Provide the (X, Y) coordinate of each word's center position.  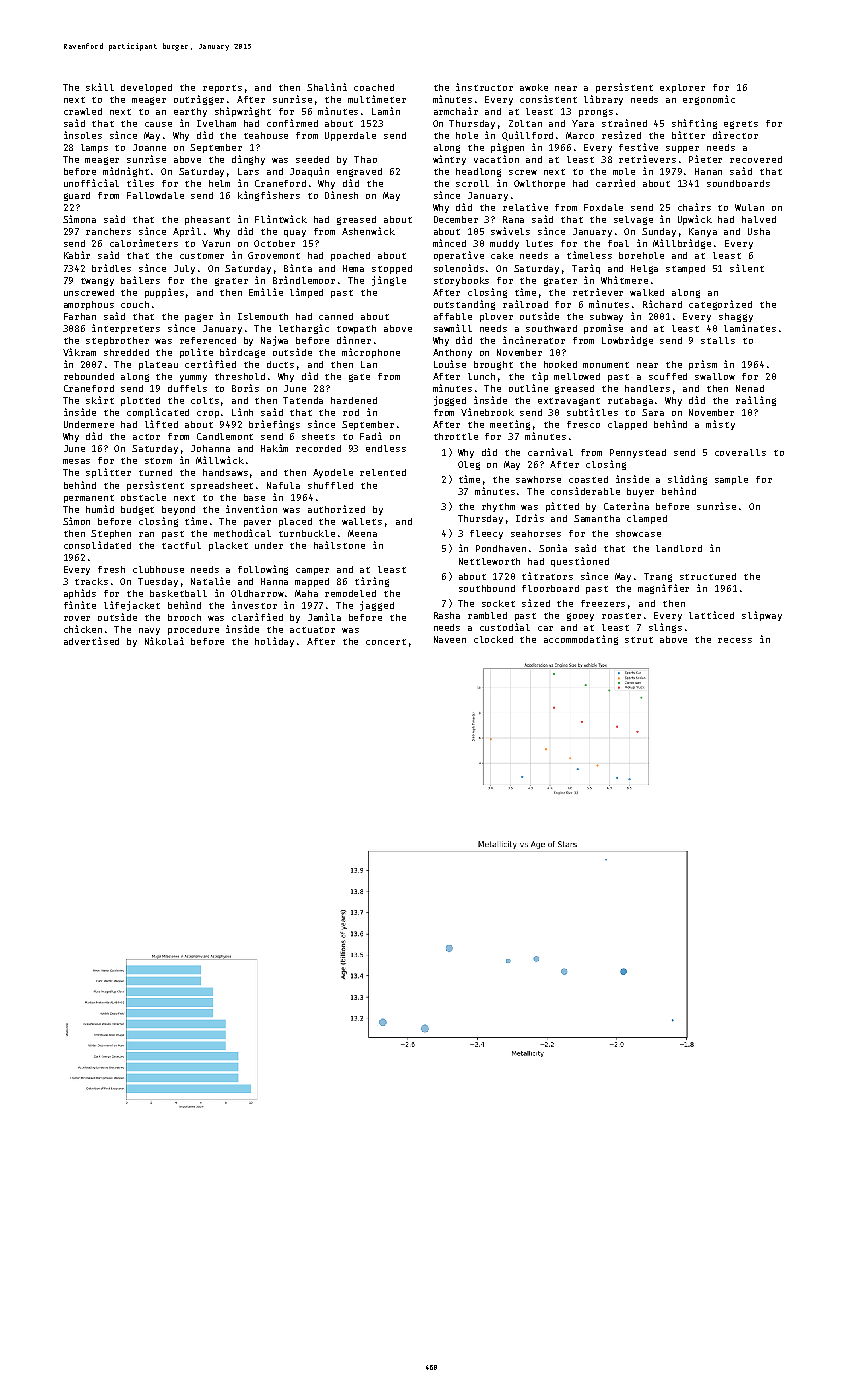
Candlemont (225, 436)
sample (731, 480)
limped (306, 293)
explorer (682, 88)
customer (202, 256)
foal (618, 243)
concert (386, 642)
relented (383, 472)
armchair (456, 111)
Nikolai (164, 641)
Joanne (149, 147)
